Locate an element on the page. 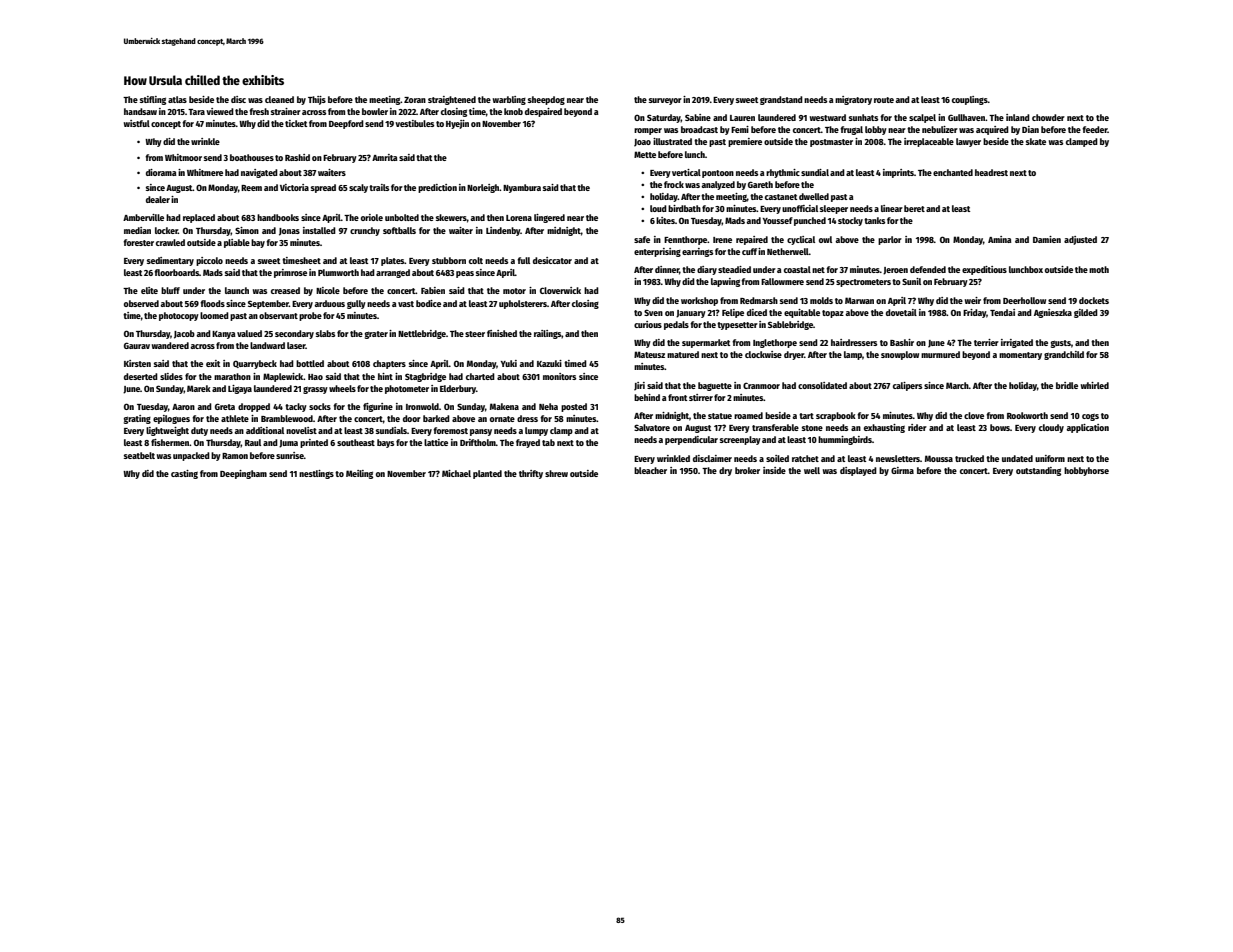 This document has width=1233, height=952. chowder is located at coordinates (1048, 117).
